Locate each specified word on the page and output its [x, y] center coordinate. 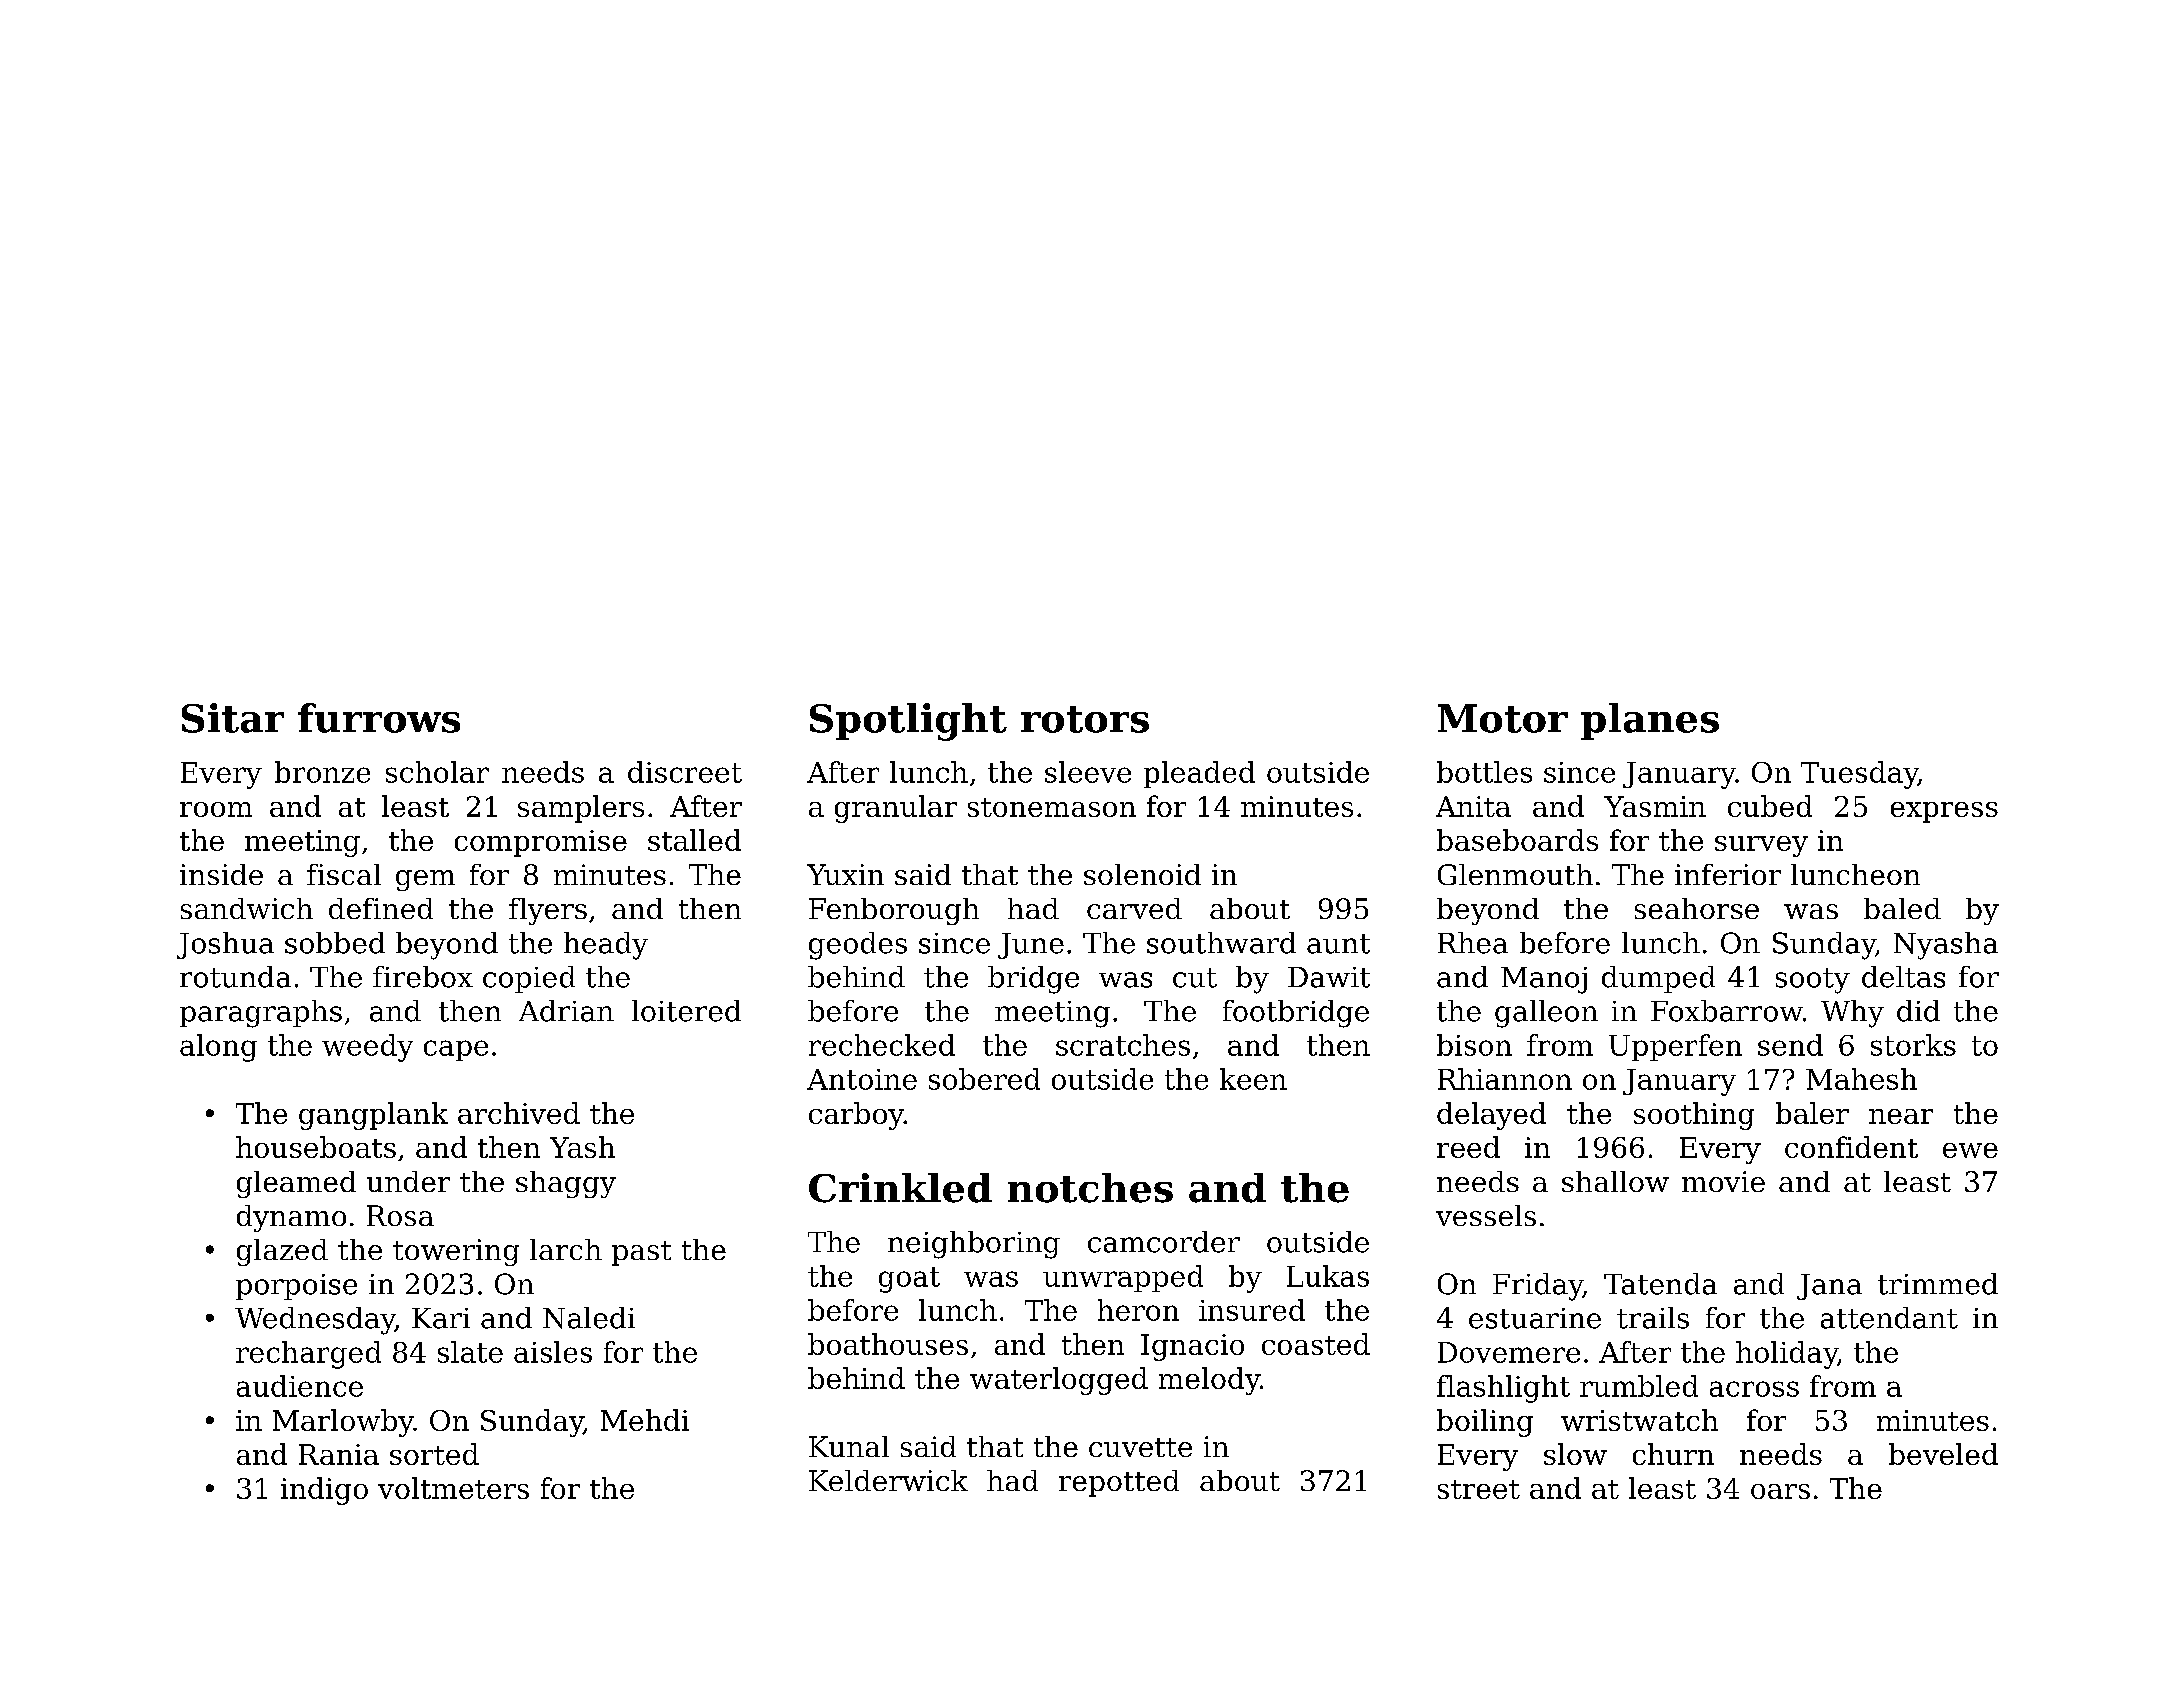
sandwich [247, 908]
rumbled [1639, 1386]
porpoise [296, 1287]
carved [1134, 908]
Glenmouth [1515, 874]
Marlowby [343, 1423]
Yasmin [1655, 806]
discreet [685, 772]
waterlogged [1059, 1381]
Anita [1473, 806]
